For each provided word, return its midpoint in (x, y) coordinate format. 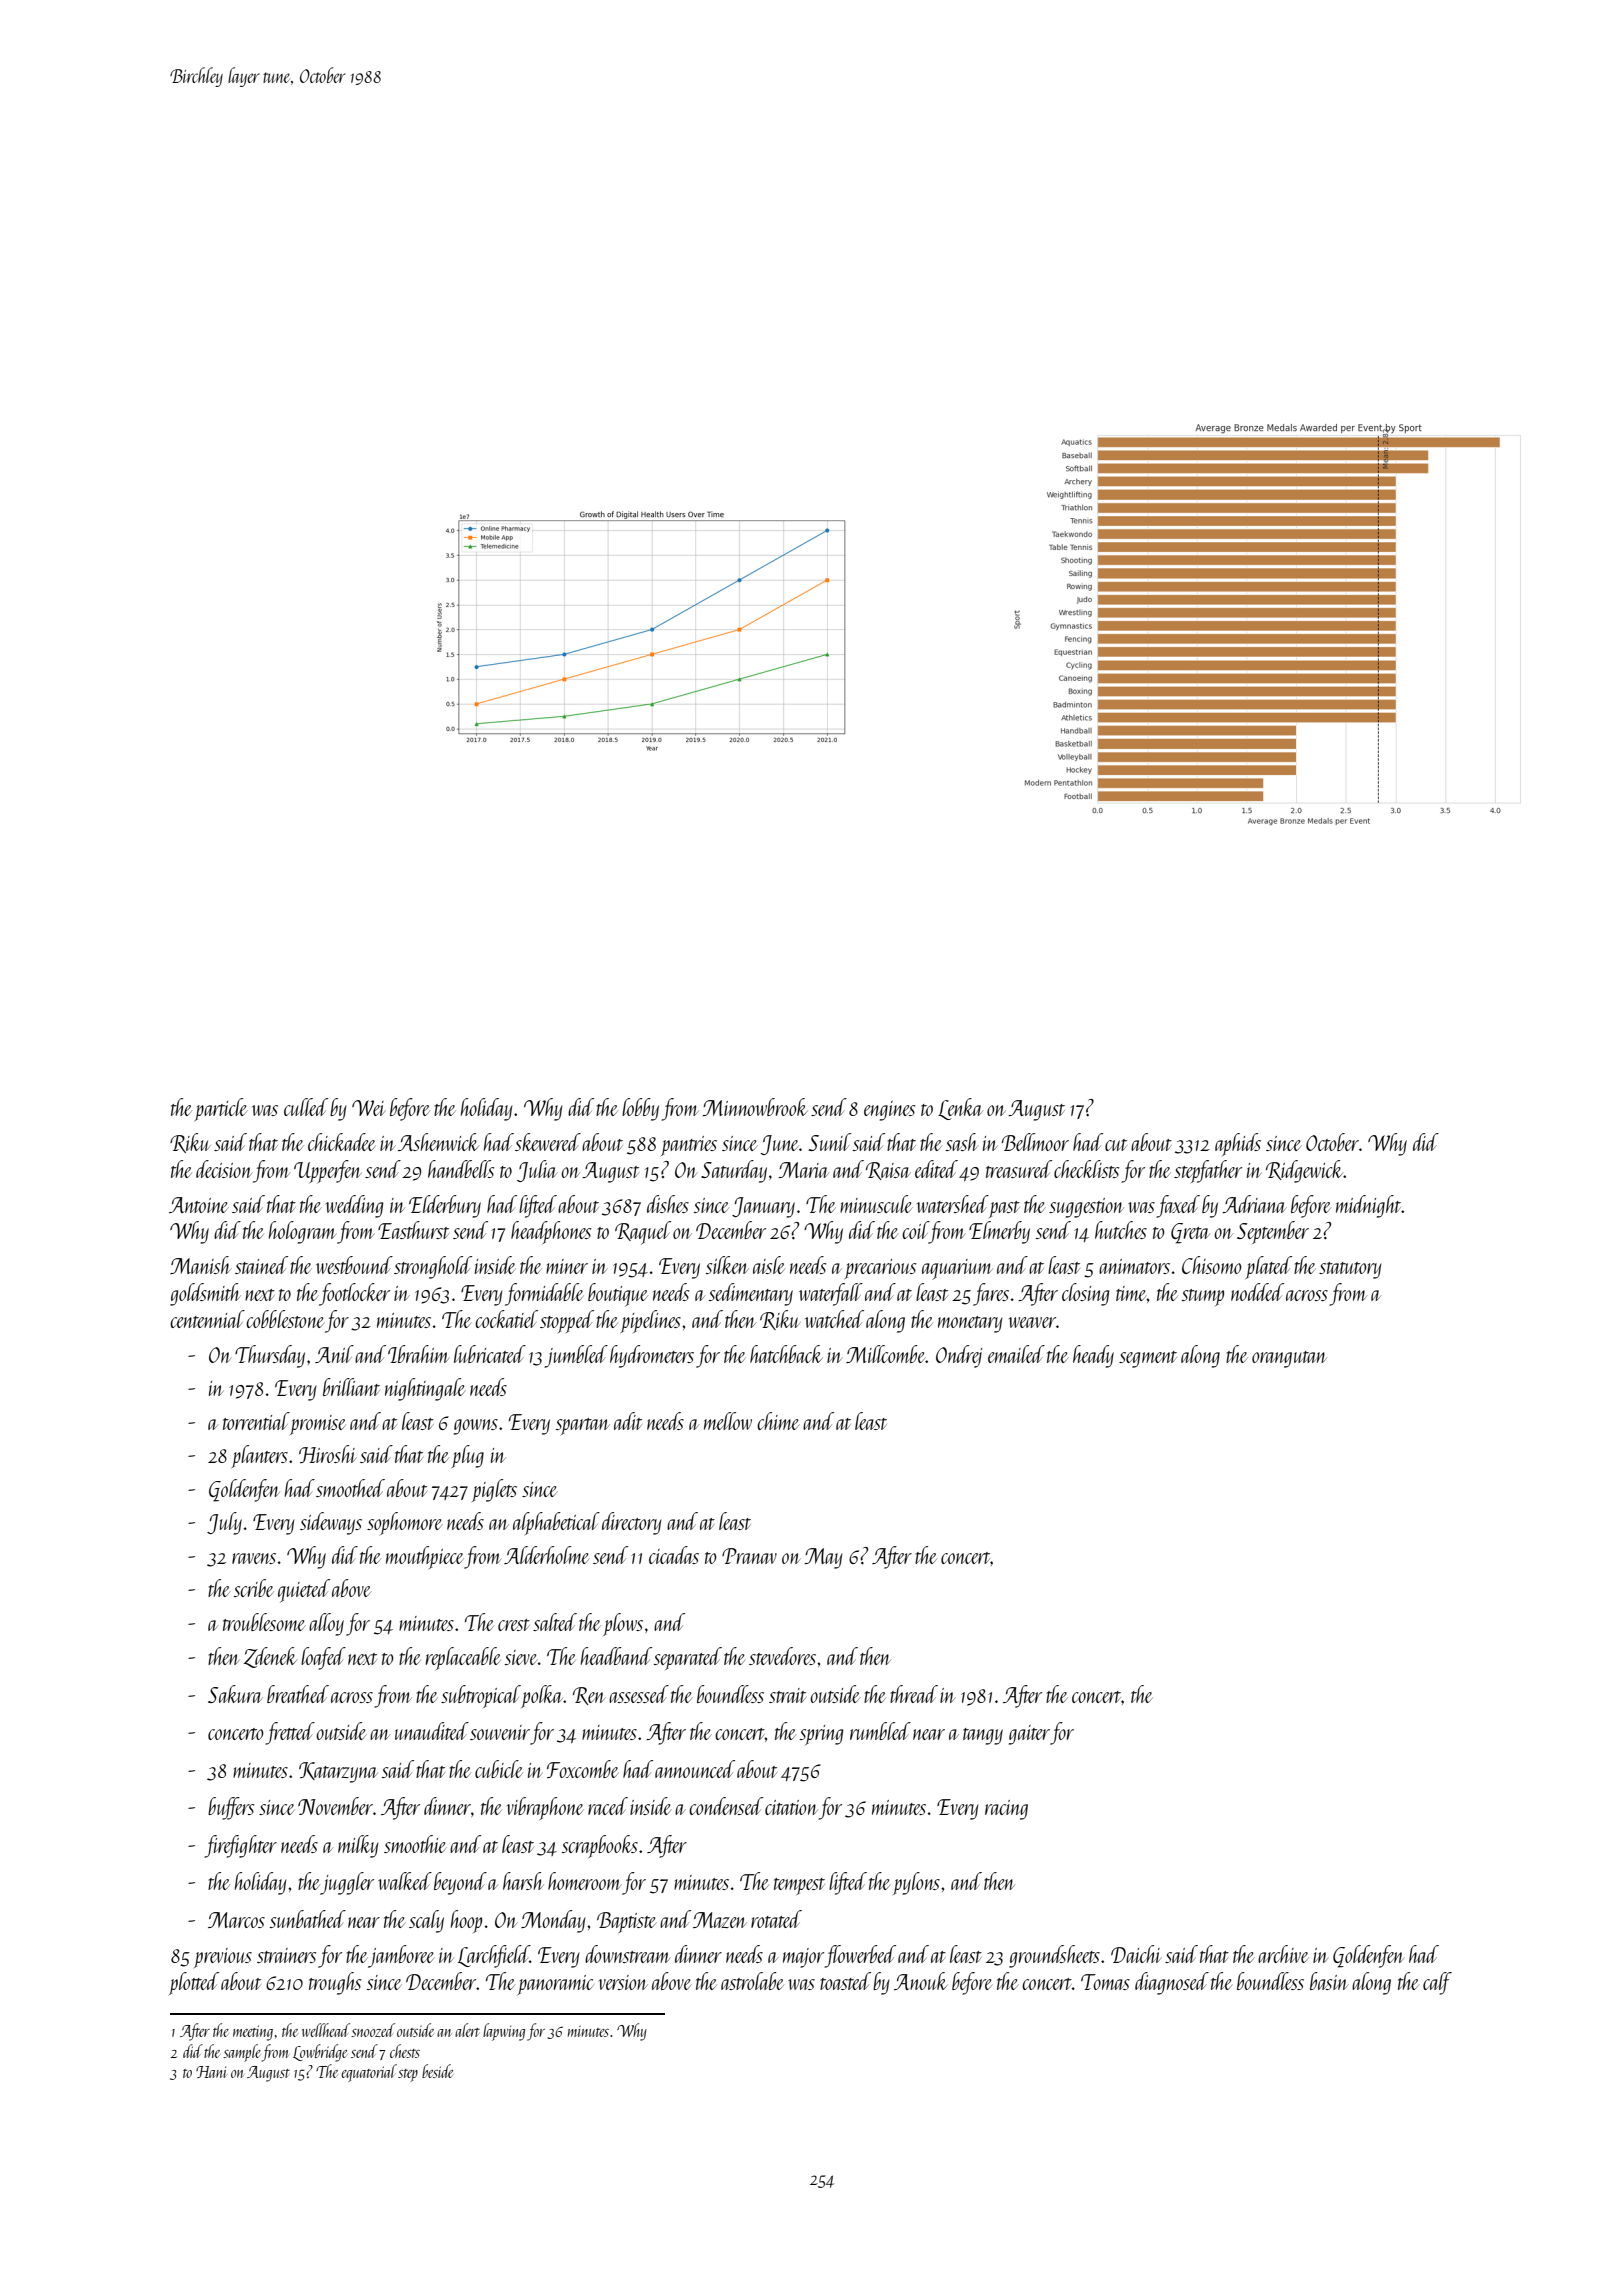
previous (223, 1958)
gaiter (1029, 1735)
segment (1148, 1359)
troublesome (264, 1622)
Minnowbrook (754, 1107)
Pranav (749, 1556)
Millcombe (886, 1354)
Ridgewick (1305, 1171)
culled (306, 1107)
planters (260, 1456)
